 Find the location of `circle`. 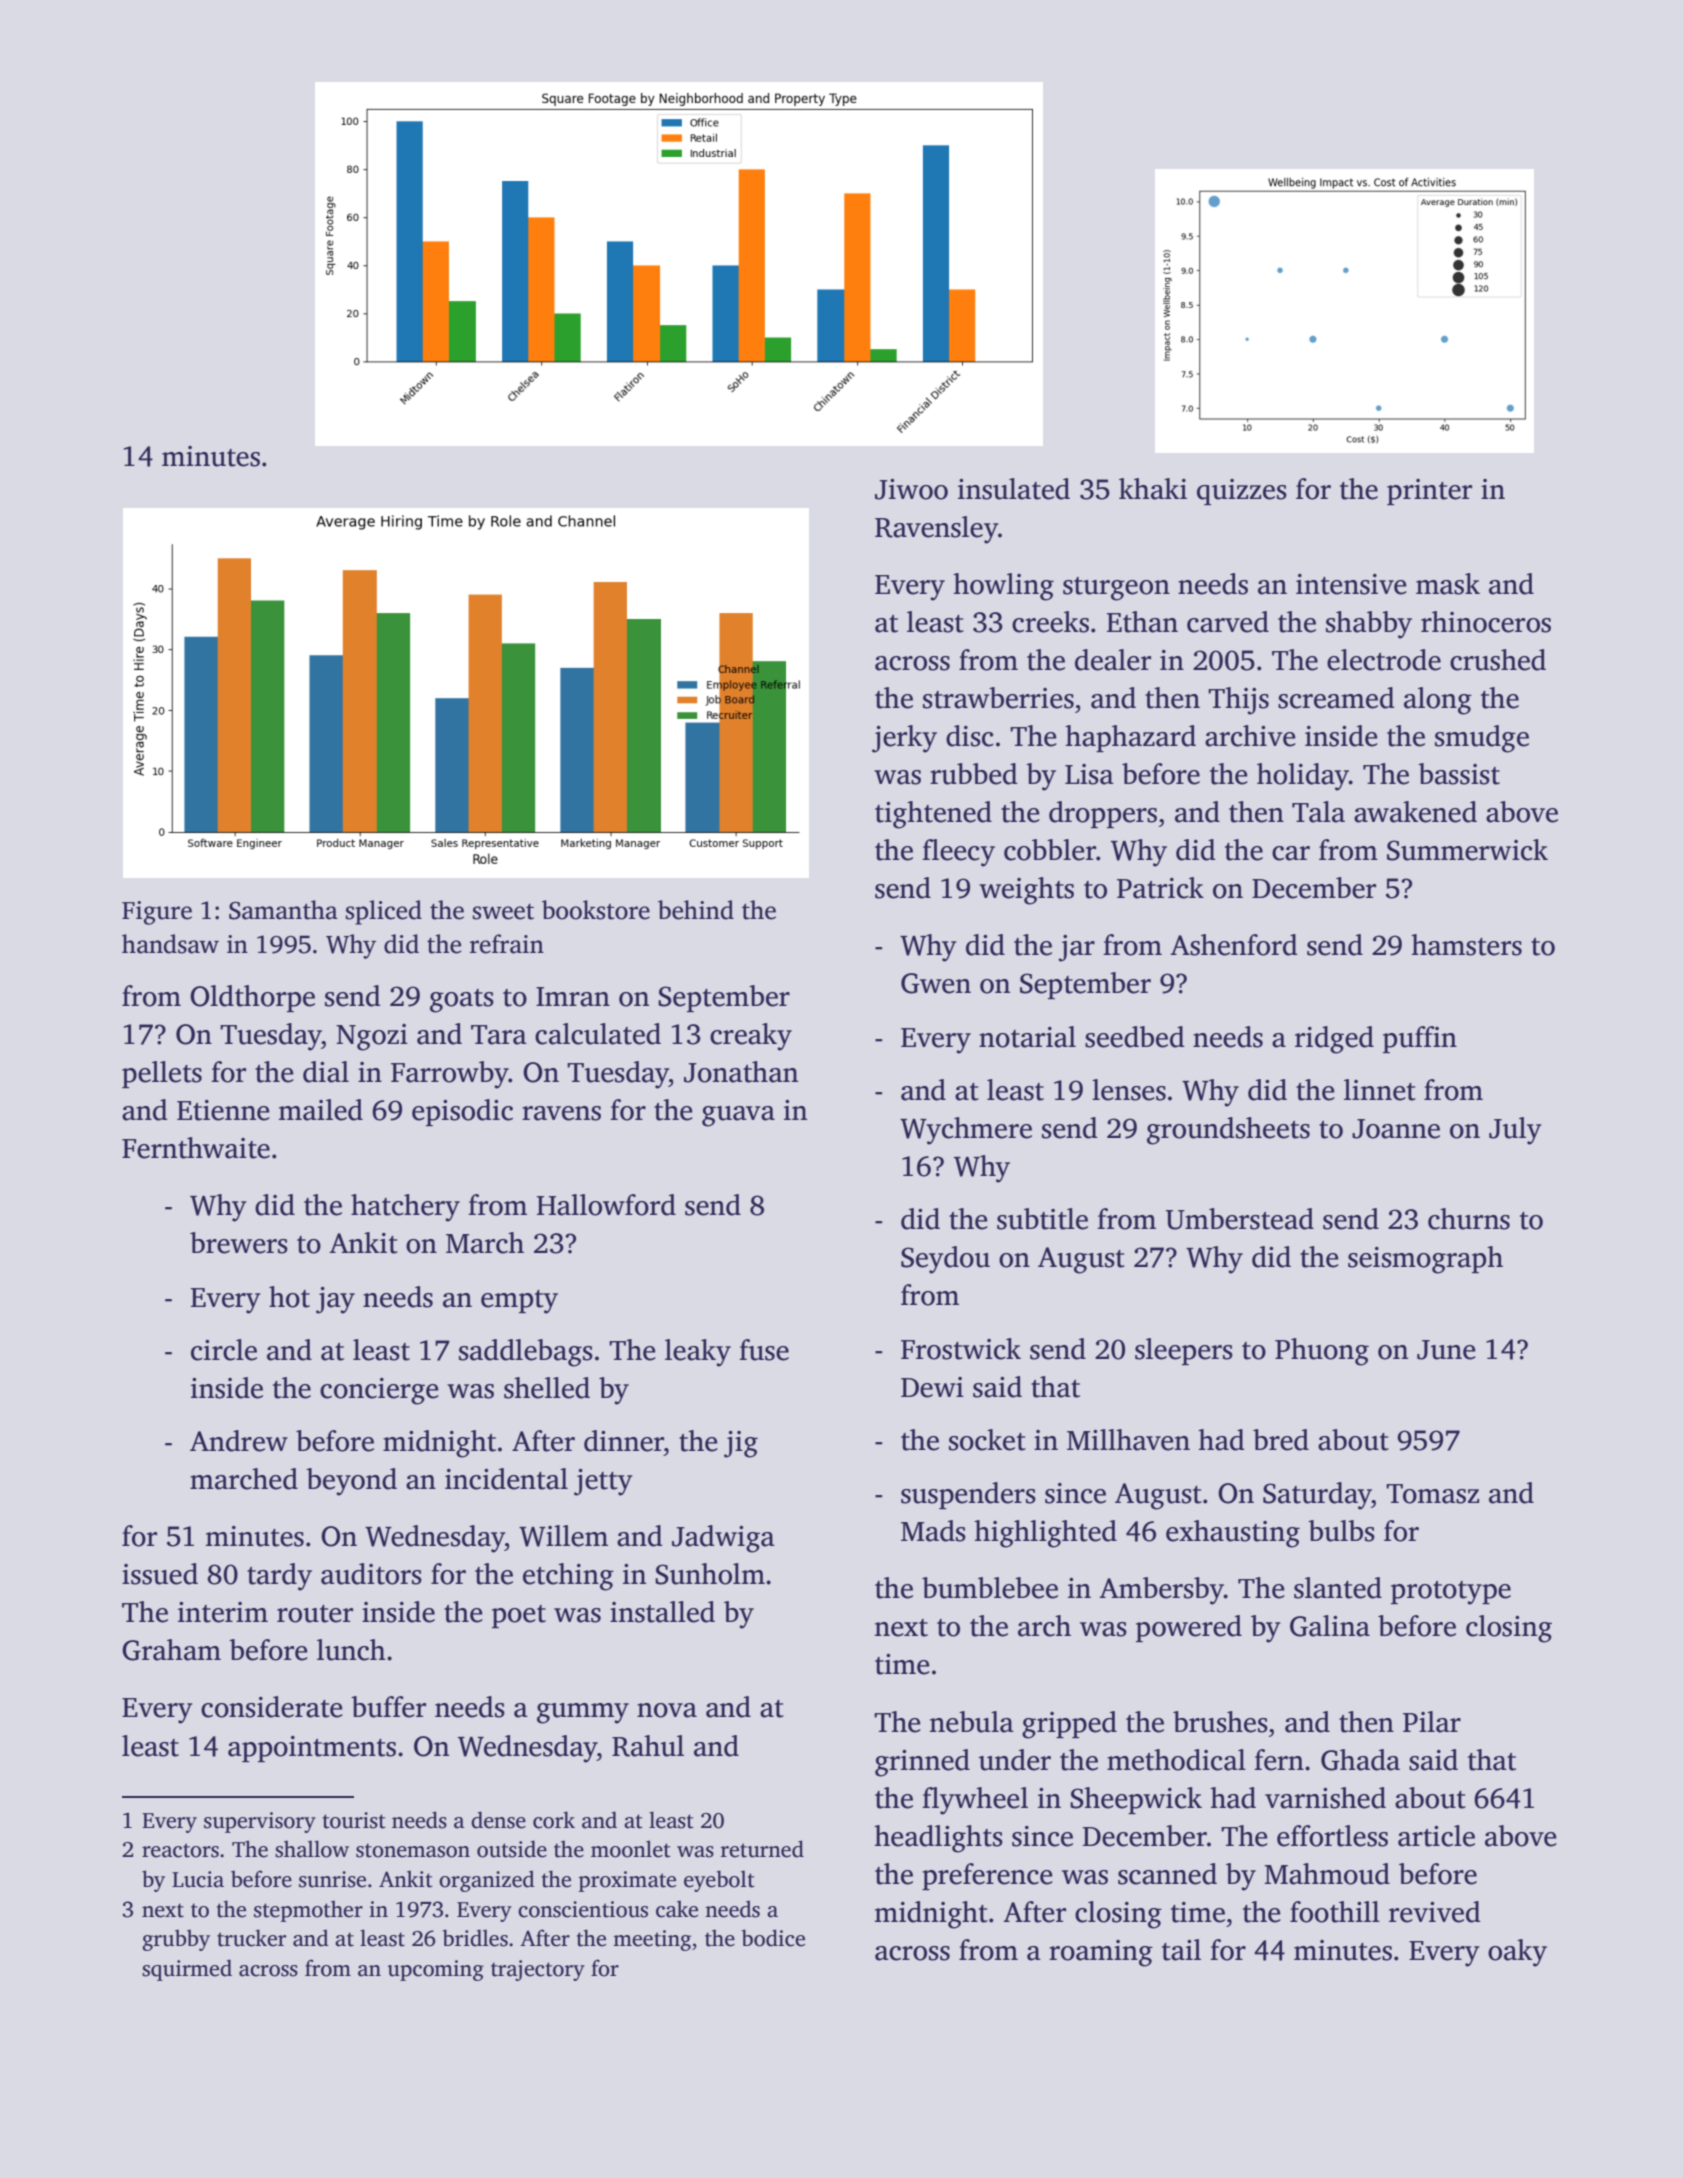

circle is located at coordinates (224, 1350).
